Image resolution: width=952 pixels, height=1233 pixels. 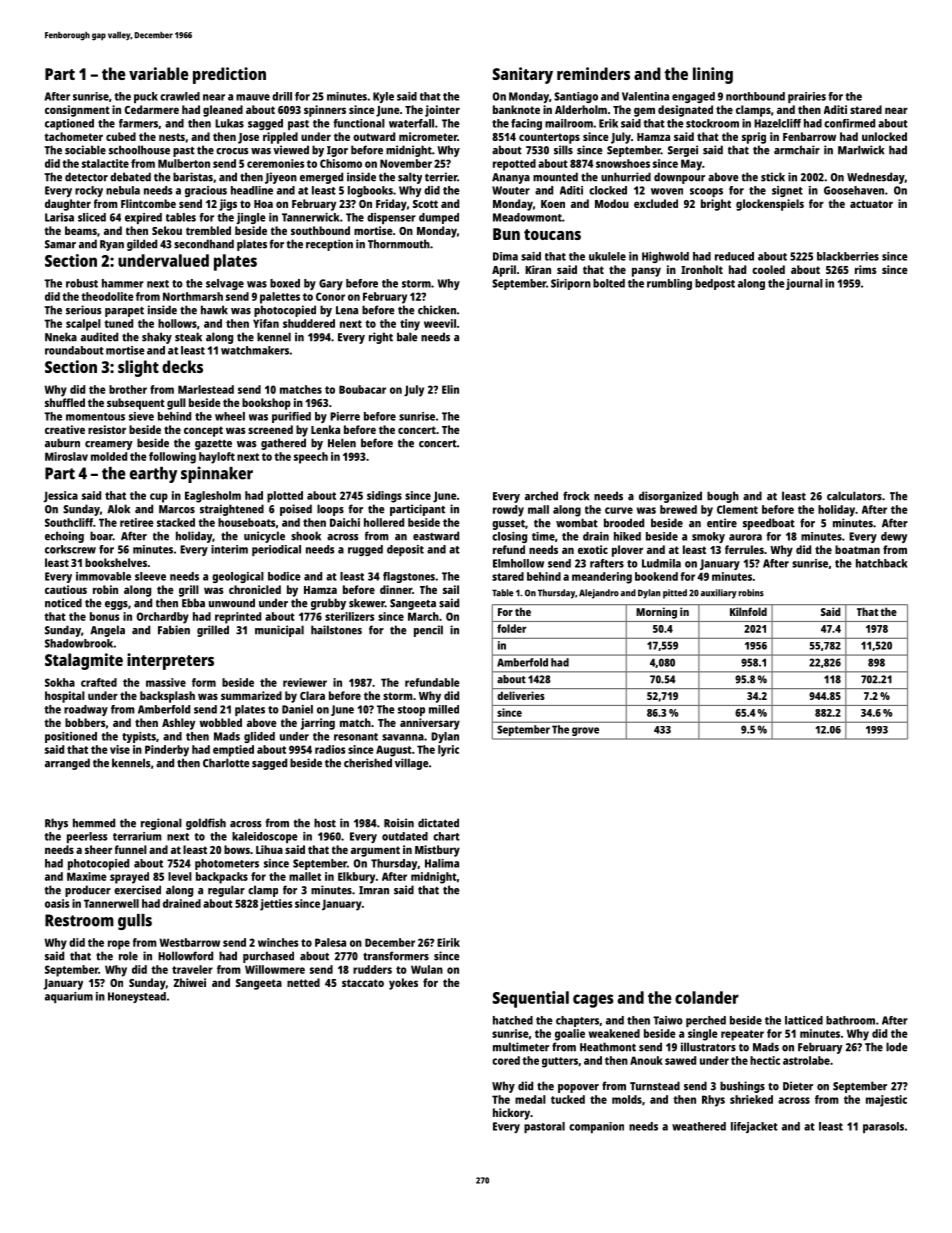 What do you see at coordinates (238, 618) in the document?
I see `reprinted` at bounding box center [238, 618].
